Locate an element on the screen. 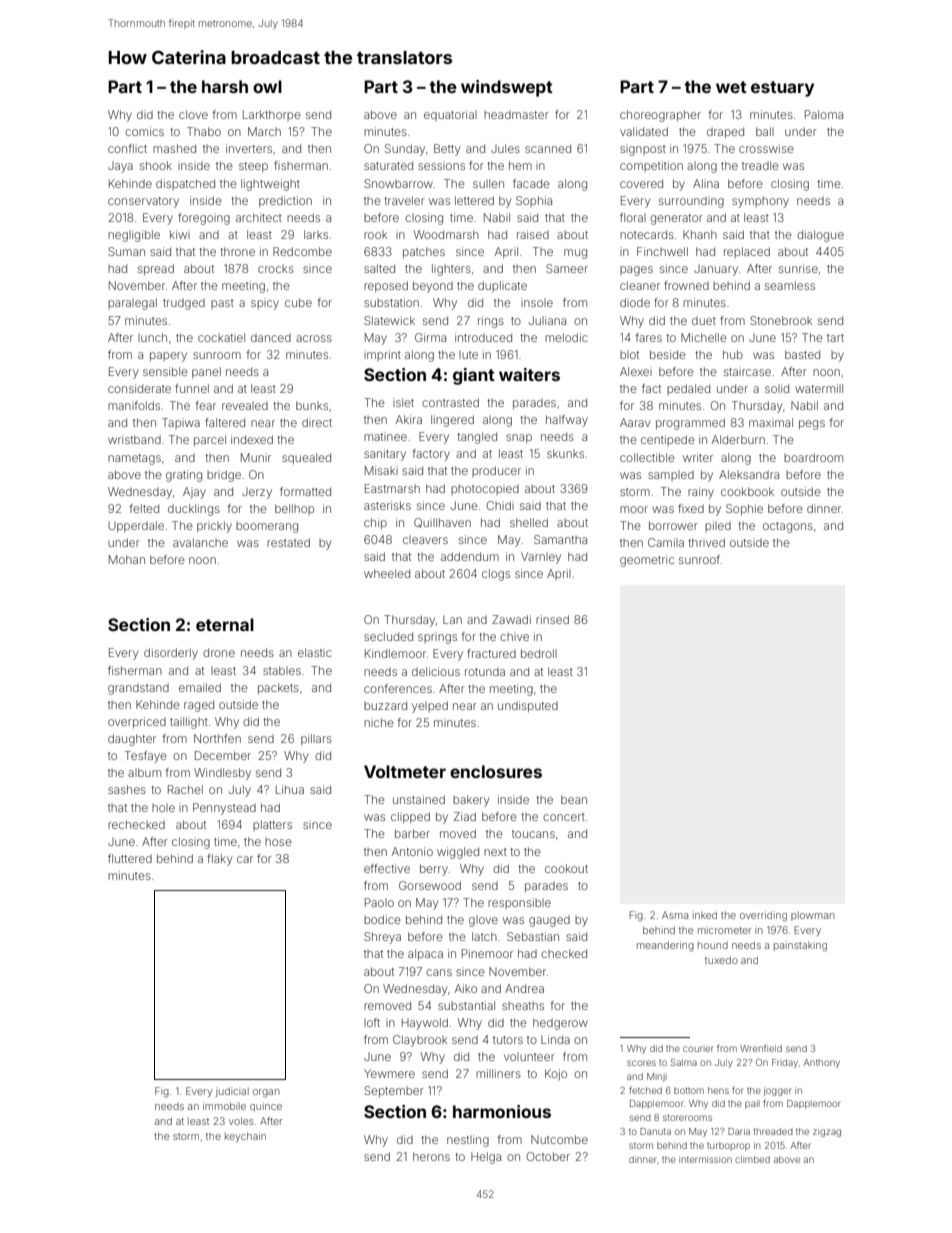 This screenshot has height=1233, width=952. keychain is located at coordinates (245, 1137).
